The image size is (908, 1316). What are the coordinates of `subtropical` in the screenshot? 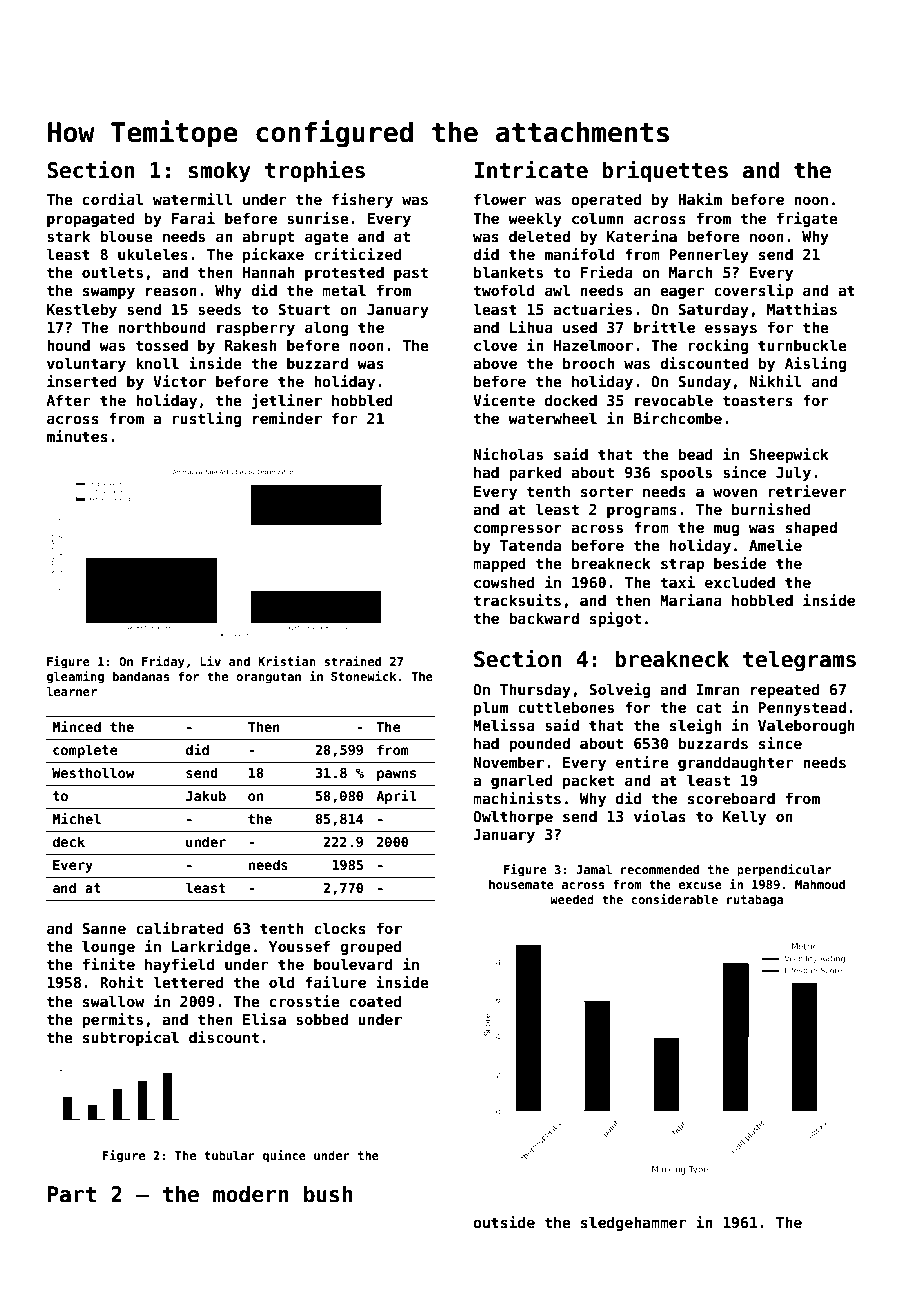 It's located at (131, 1038).
